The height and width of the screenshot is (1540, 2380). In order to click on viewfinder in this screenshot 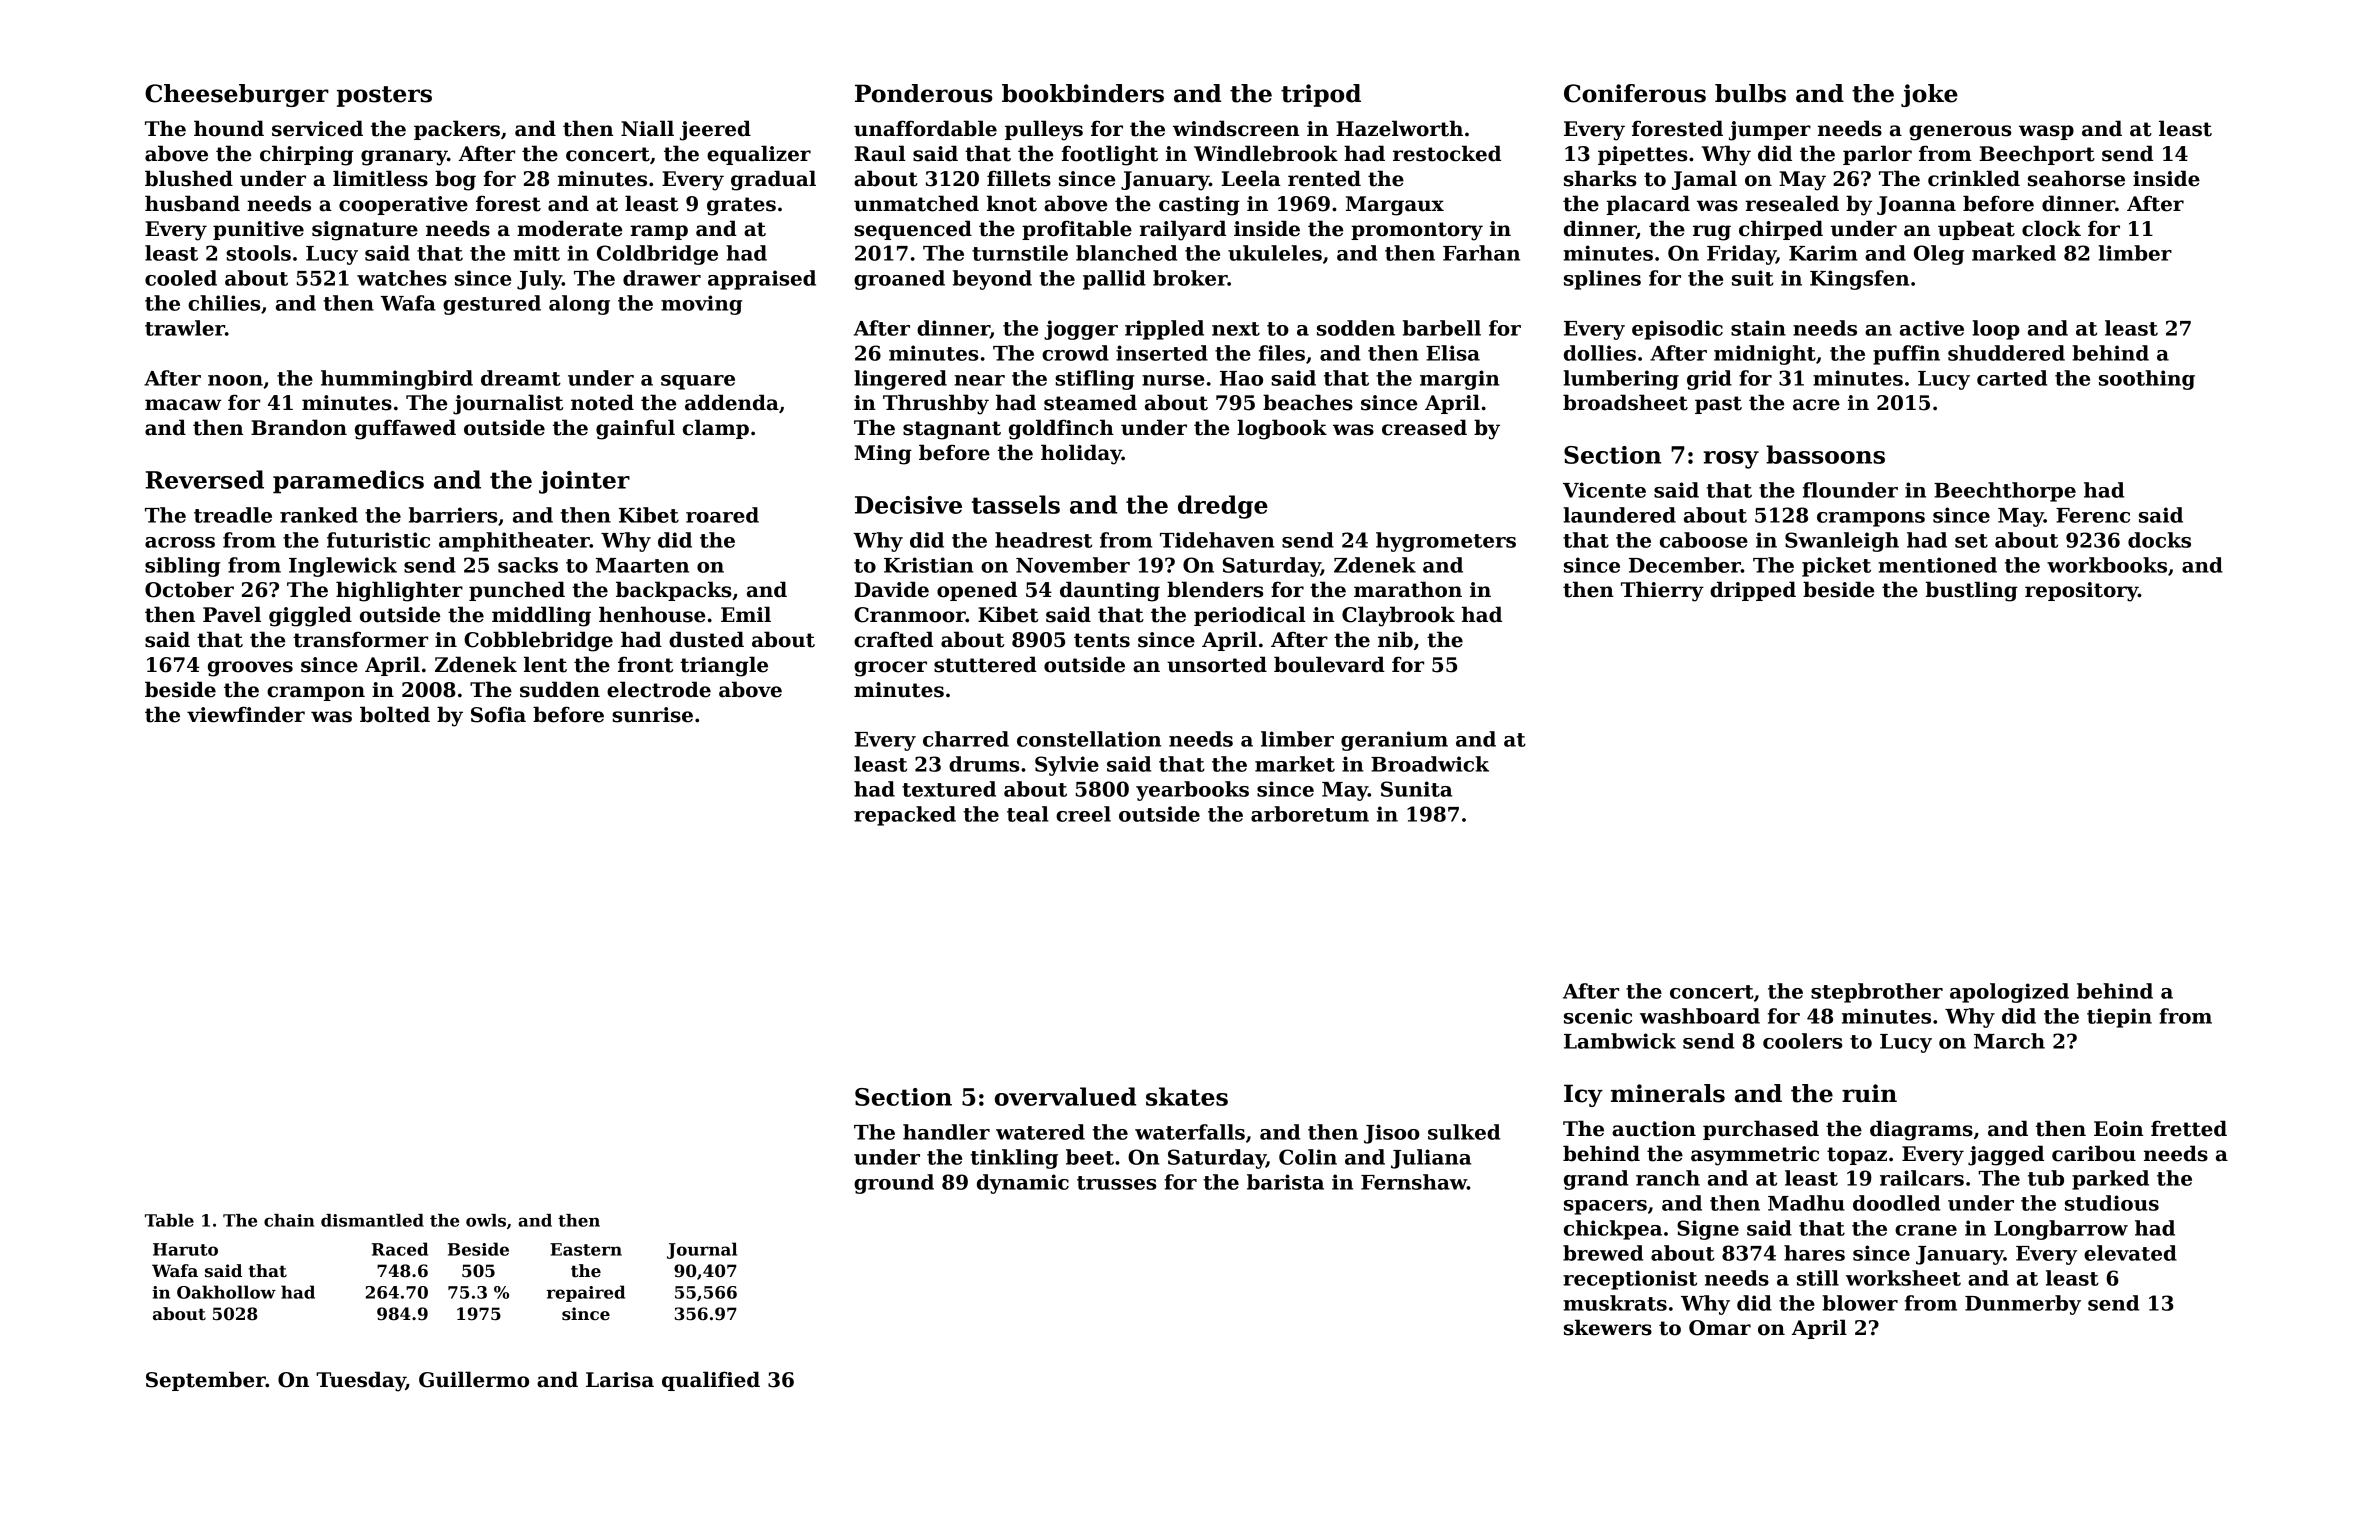, I will do `click(246, 714)`.
